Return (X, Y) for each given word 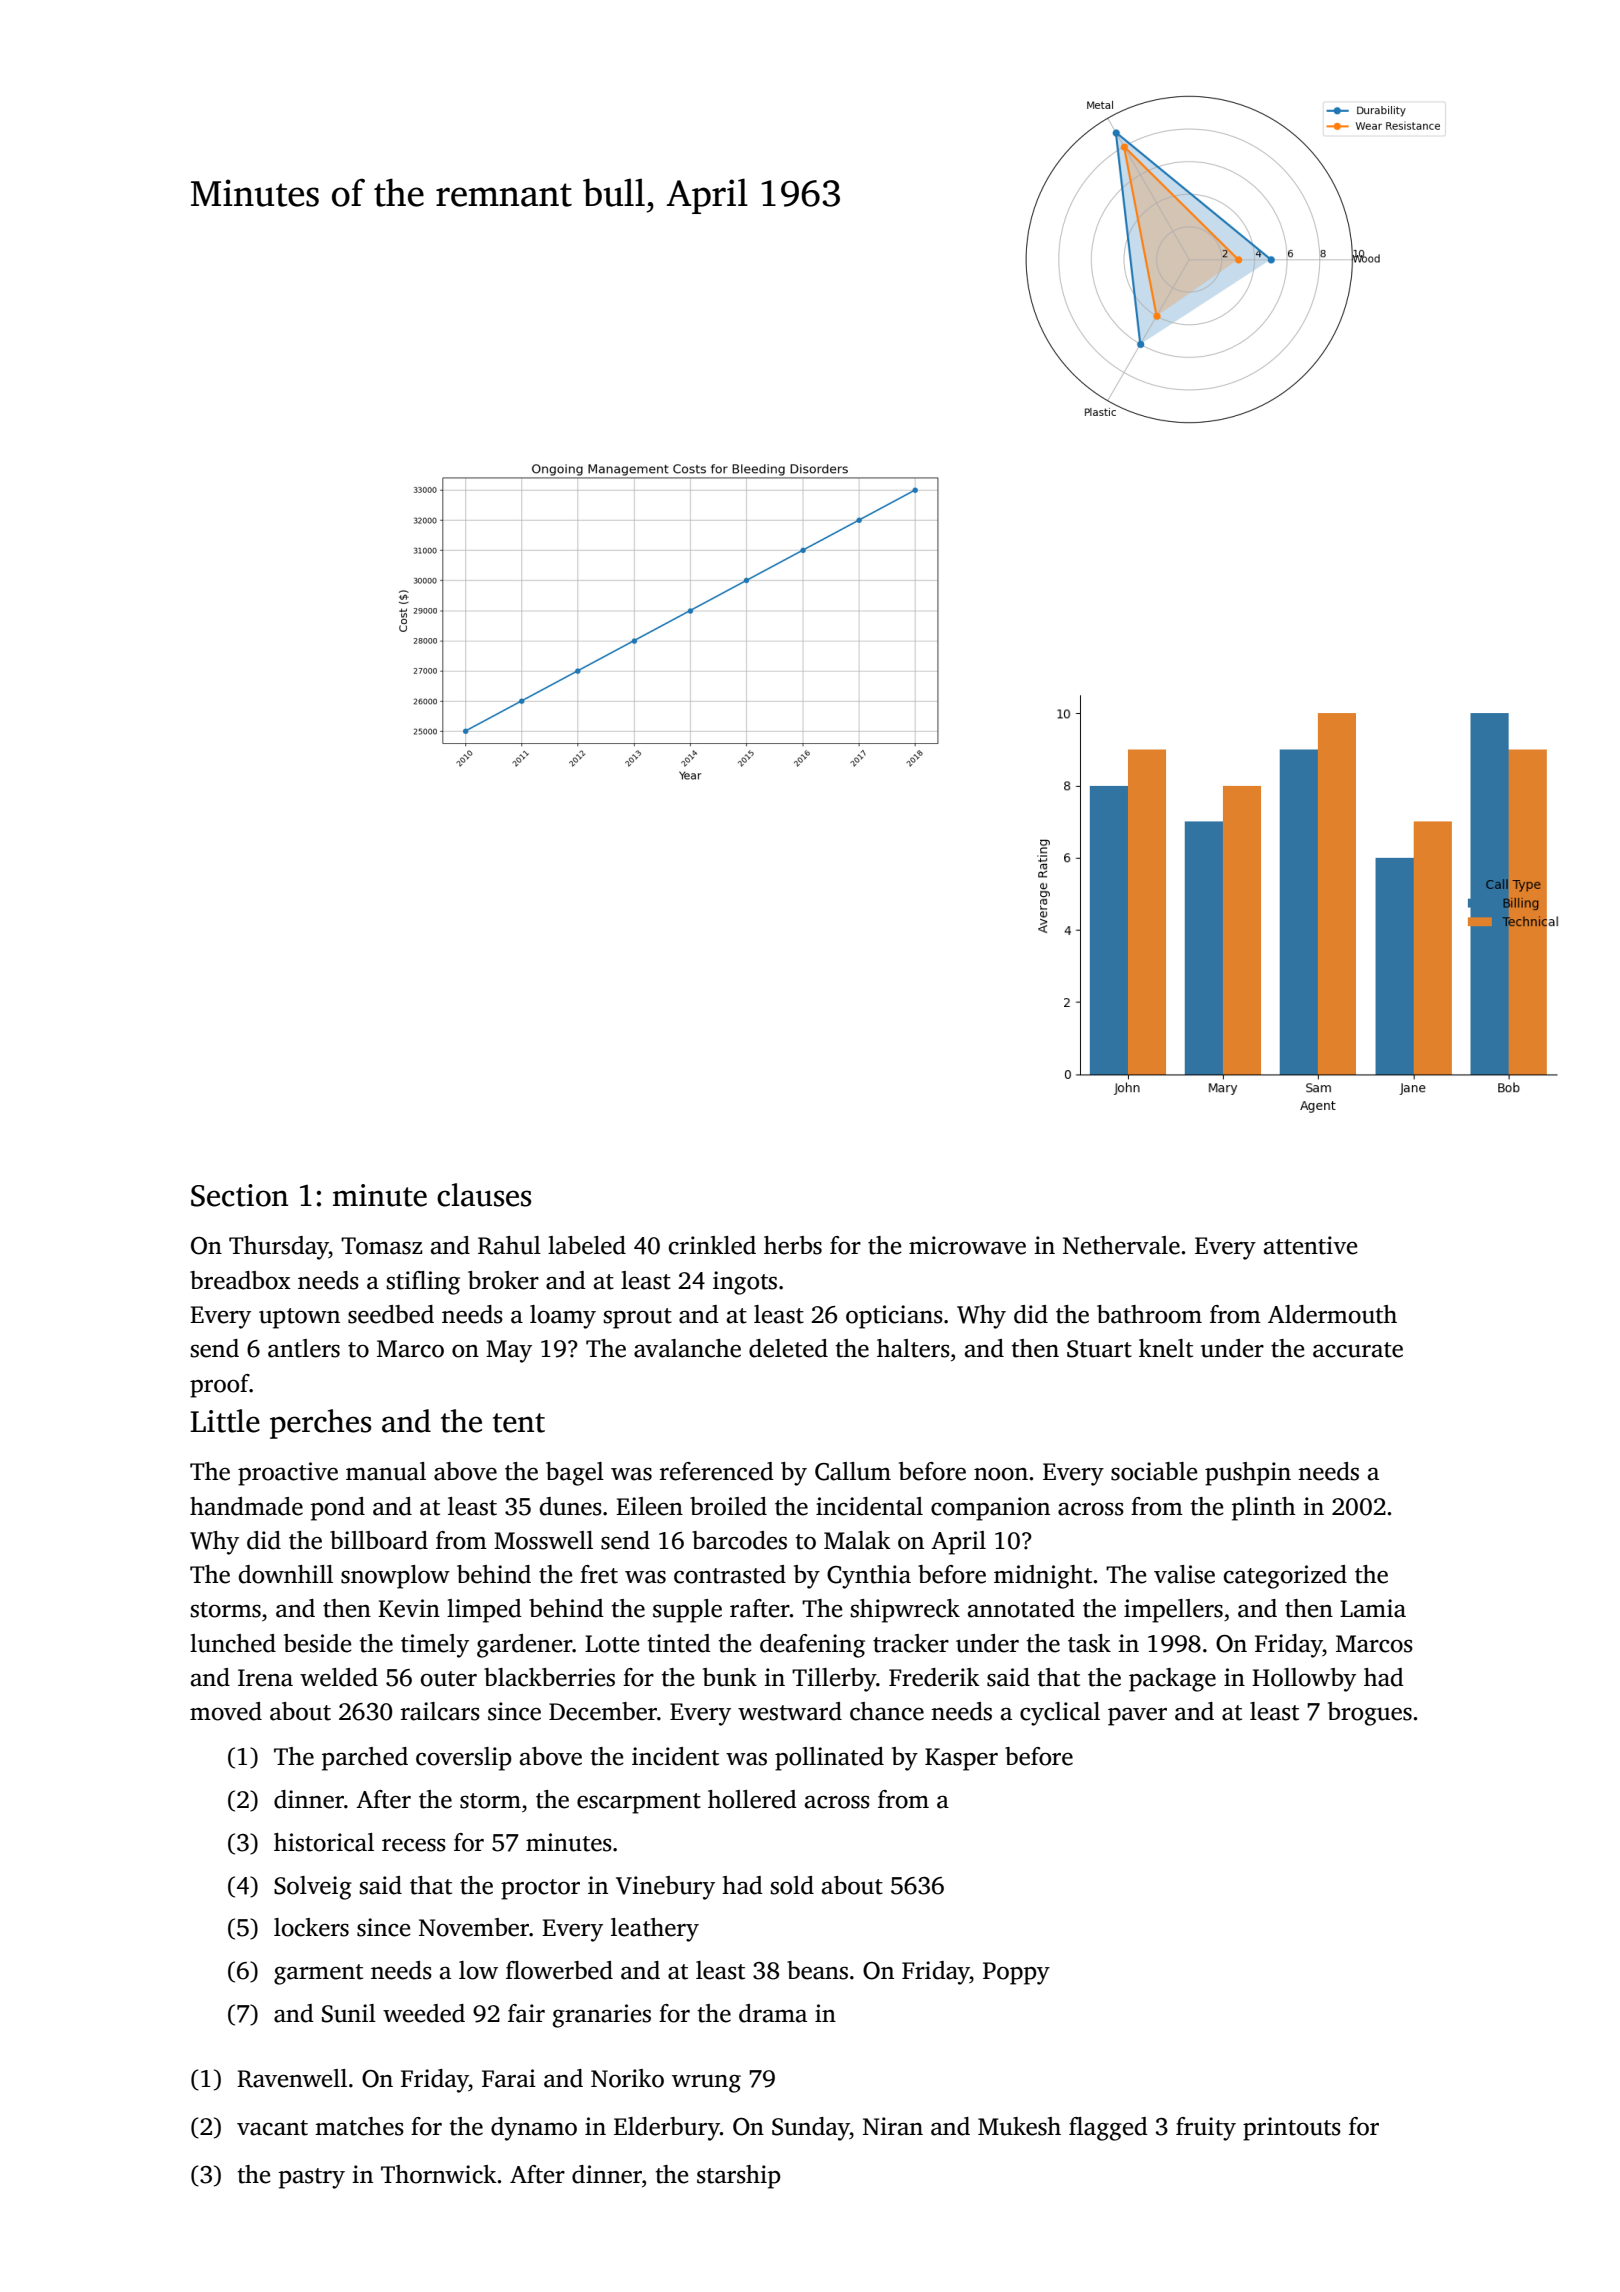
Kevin (409, 1608)
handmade (246, 1506)
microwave (967, 1245)
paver (1137, 1716)
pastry (312, 2178)
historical (324, 1842)
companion (990, 1509)
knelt (1166, 1348)
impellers (1173, 1611)
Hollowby (1304, 1680)
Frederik (934, 1677)
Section (239, 1195)
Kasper (961, 1759)
